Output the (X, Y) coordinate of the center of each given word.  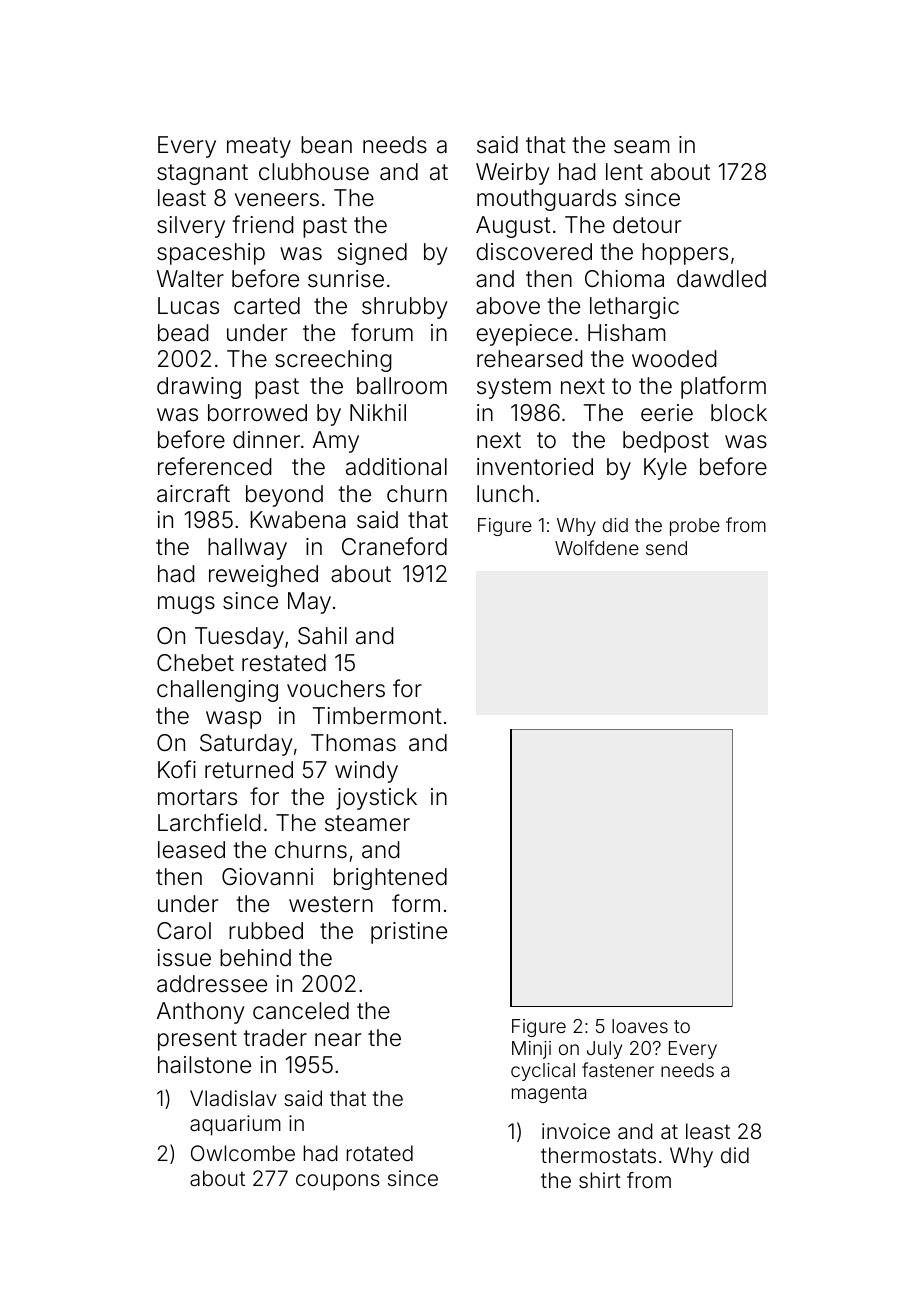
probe (695, 527)
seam (642, 147)
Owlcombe (243, 1153)
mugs (186, 605)
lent (624, 172)
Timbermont (377, 716)
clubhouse (314, 172)
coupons (338, 1182)
